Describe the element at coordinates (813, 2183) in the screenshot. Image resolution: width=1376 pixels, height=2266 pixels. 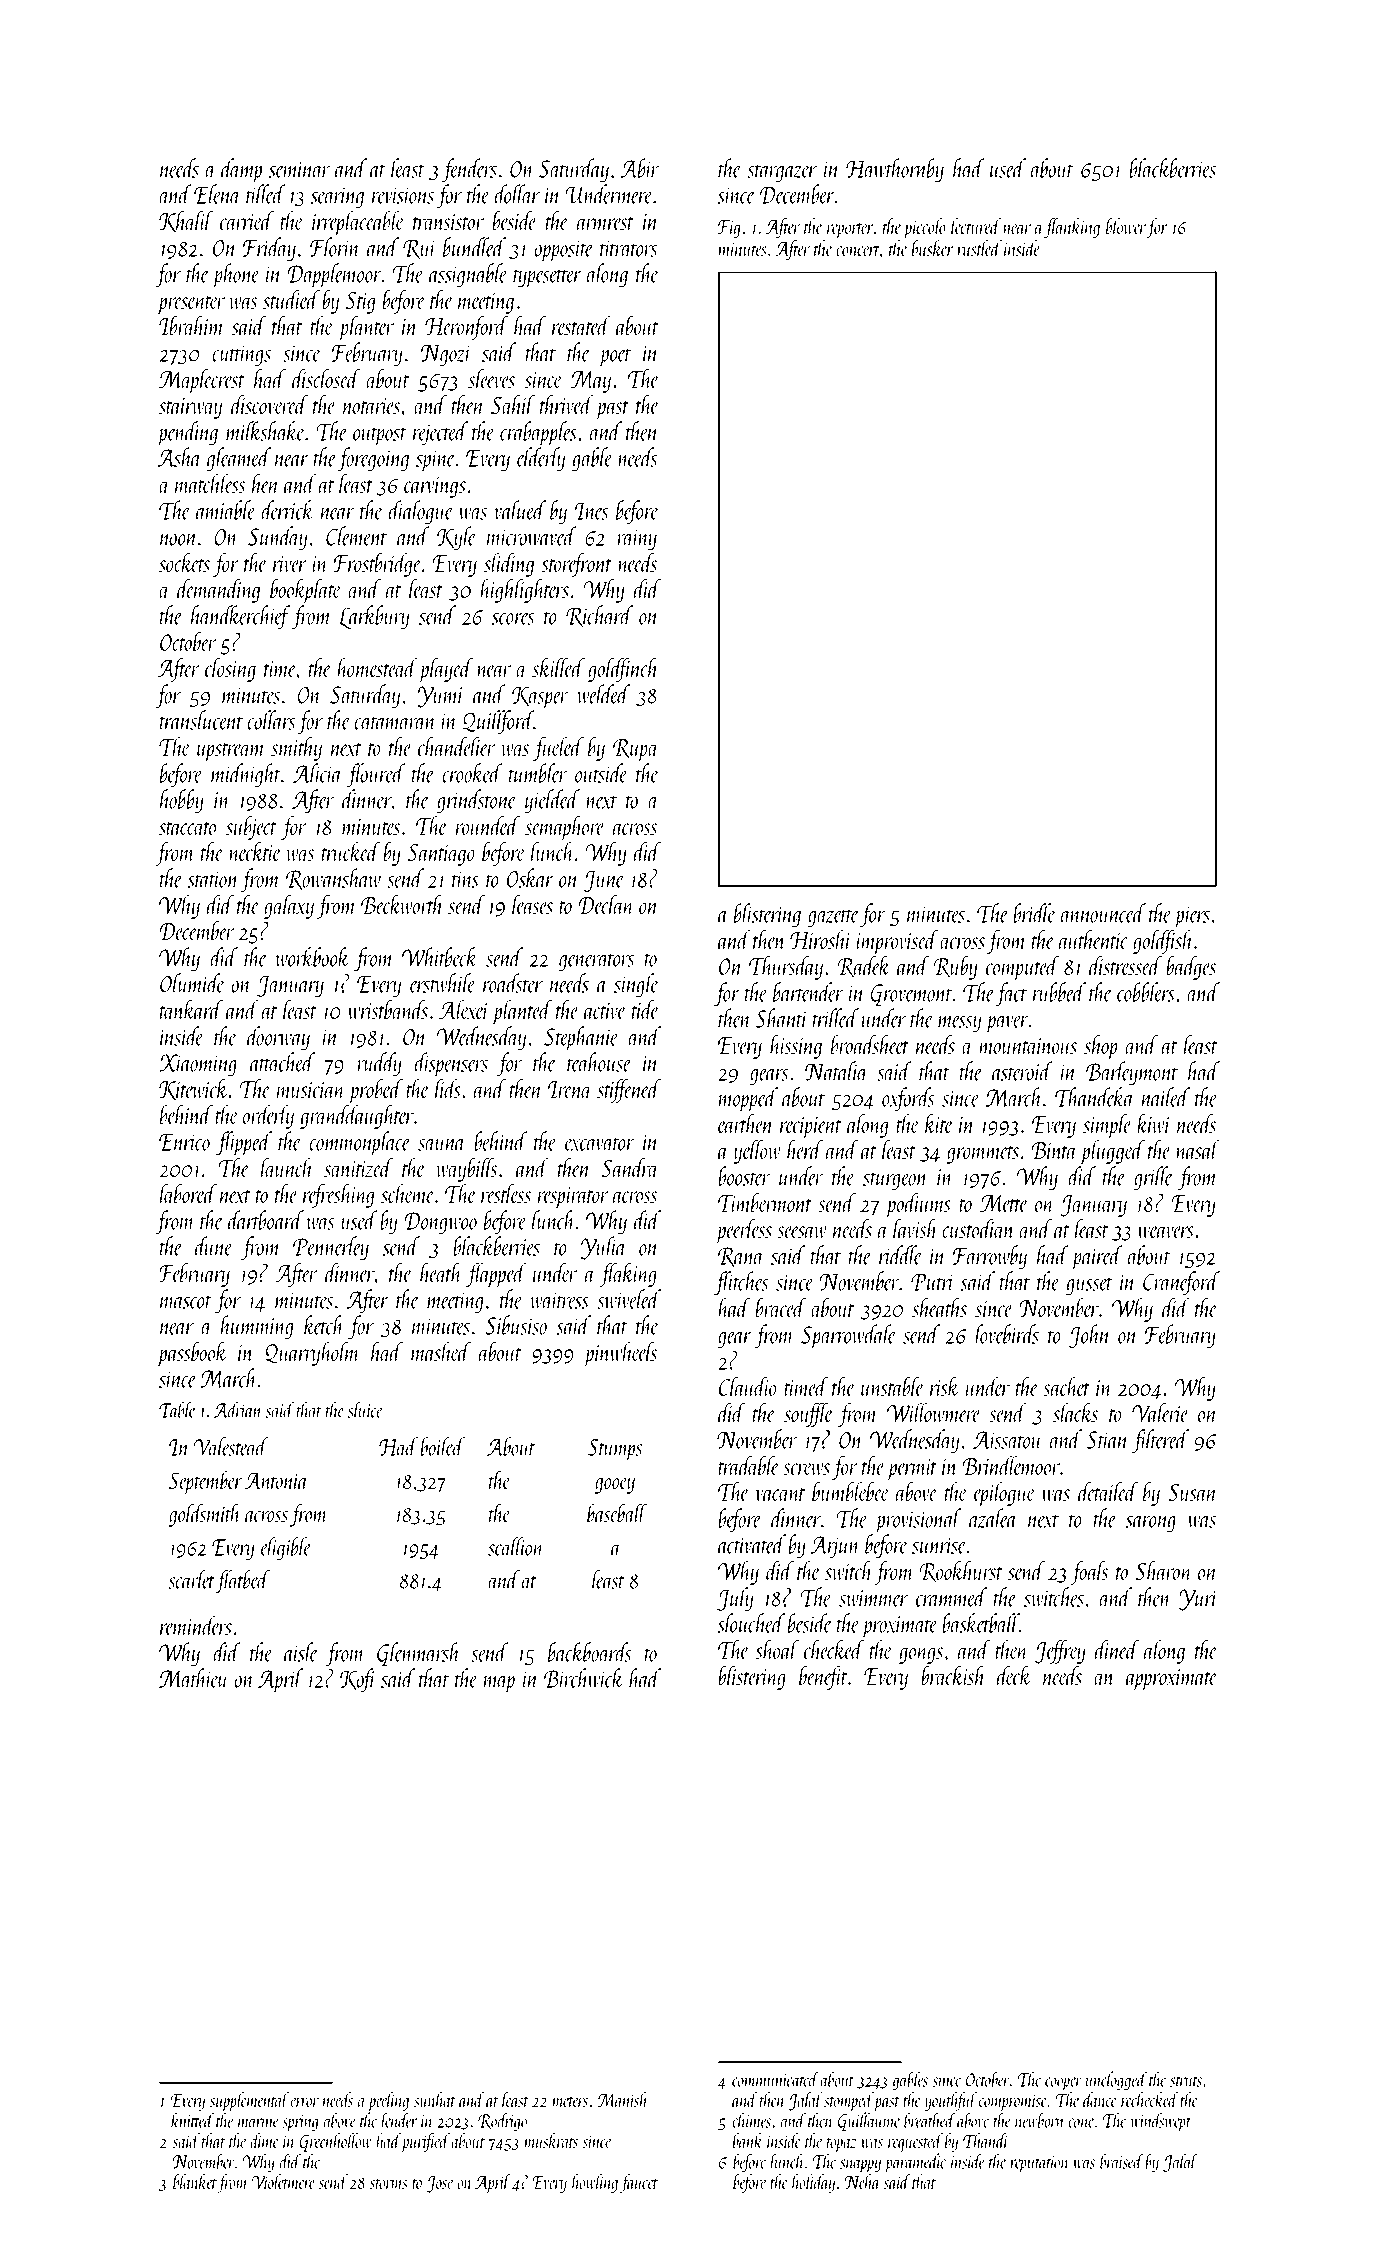
I see `holiday` at that location.
